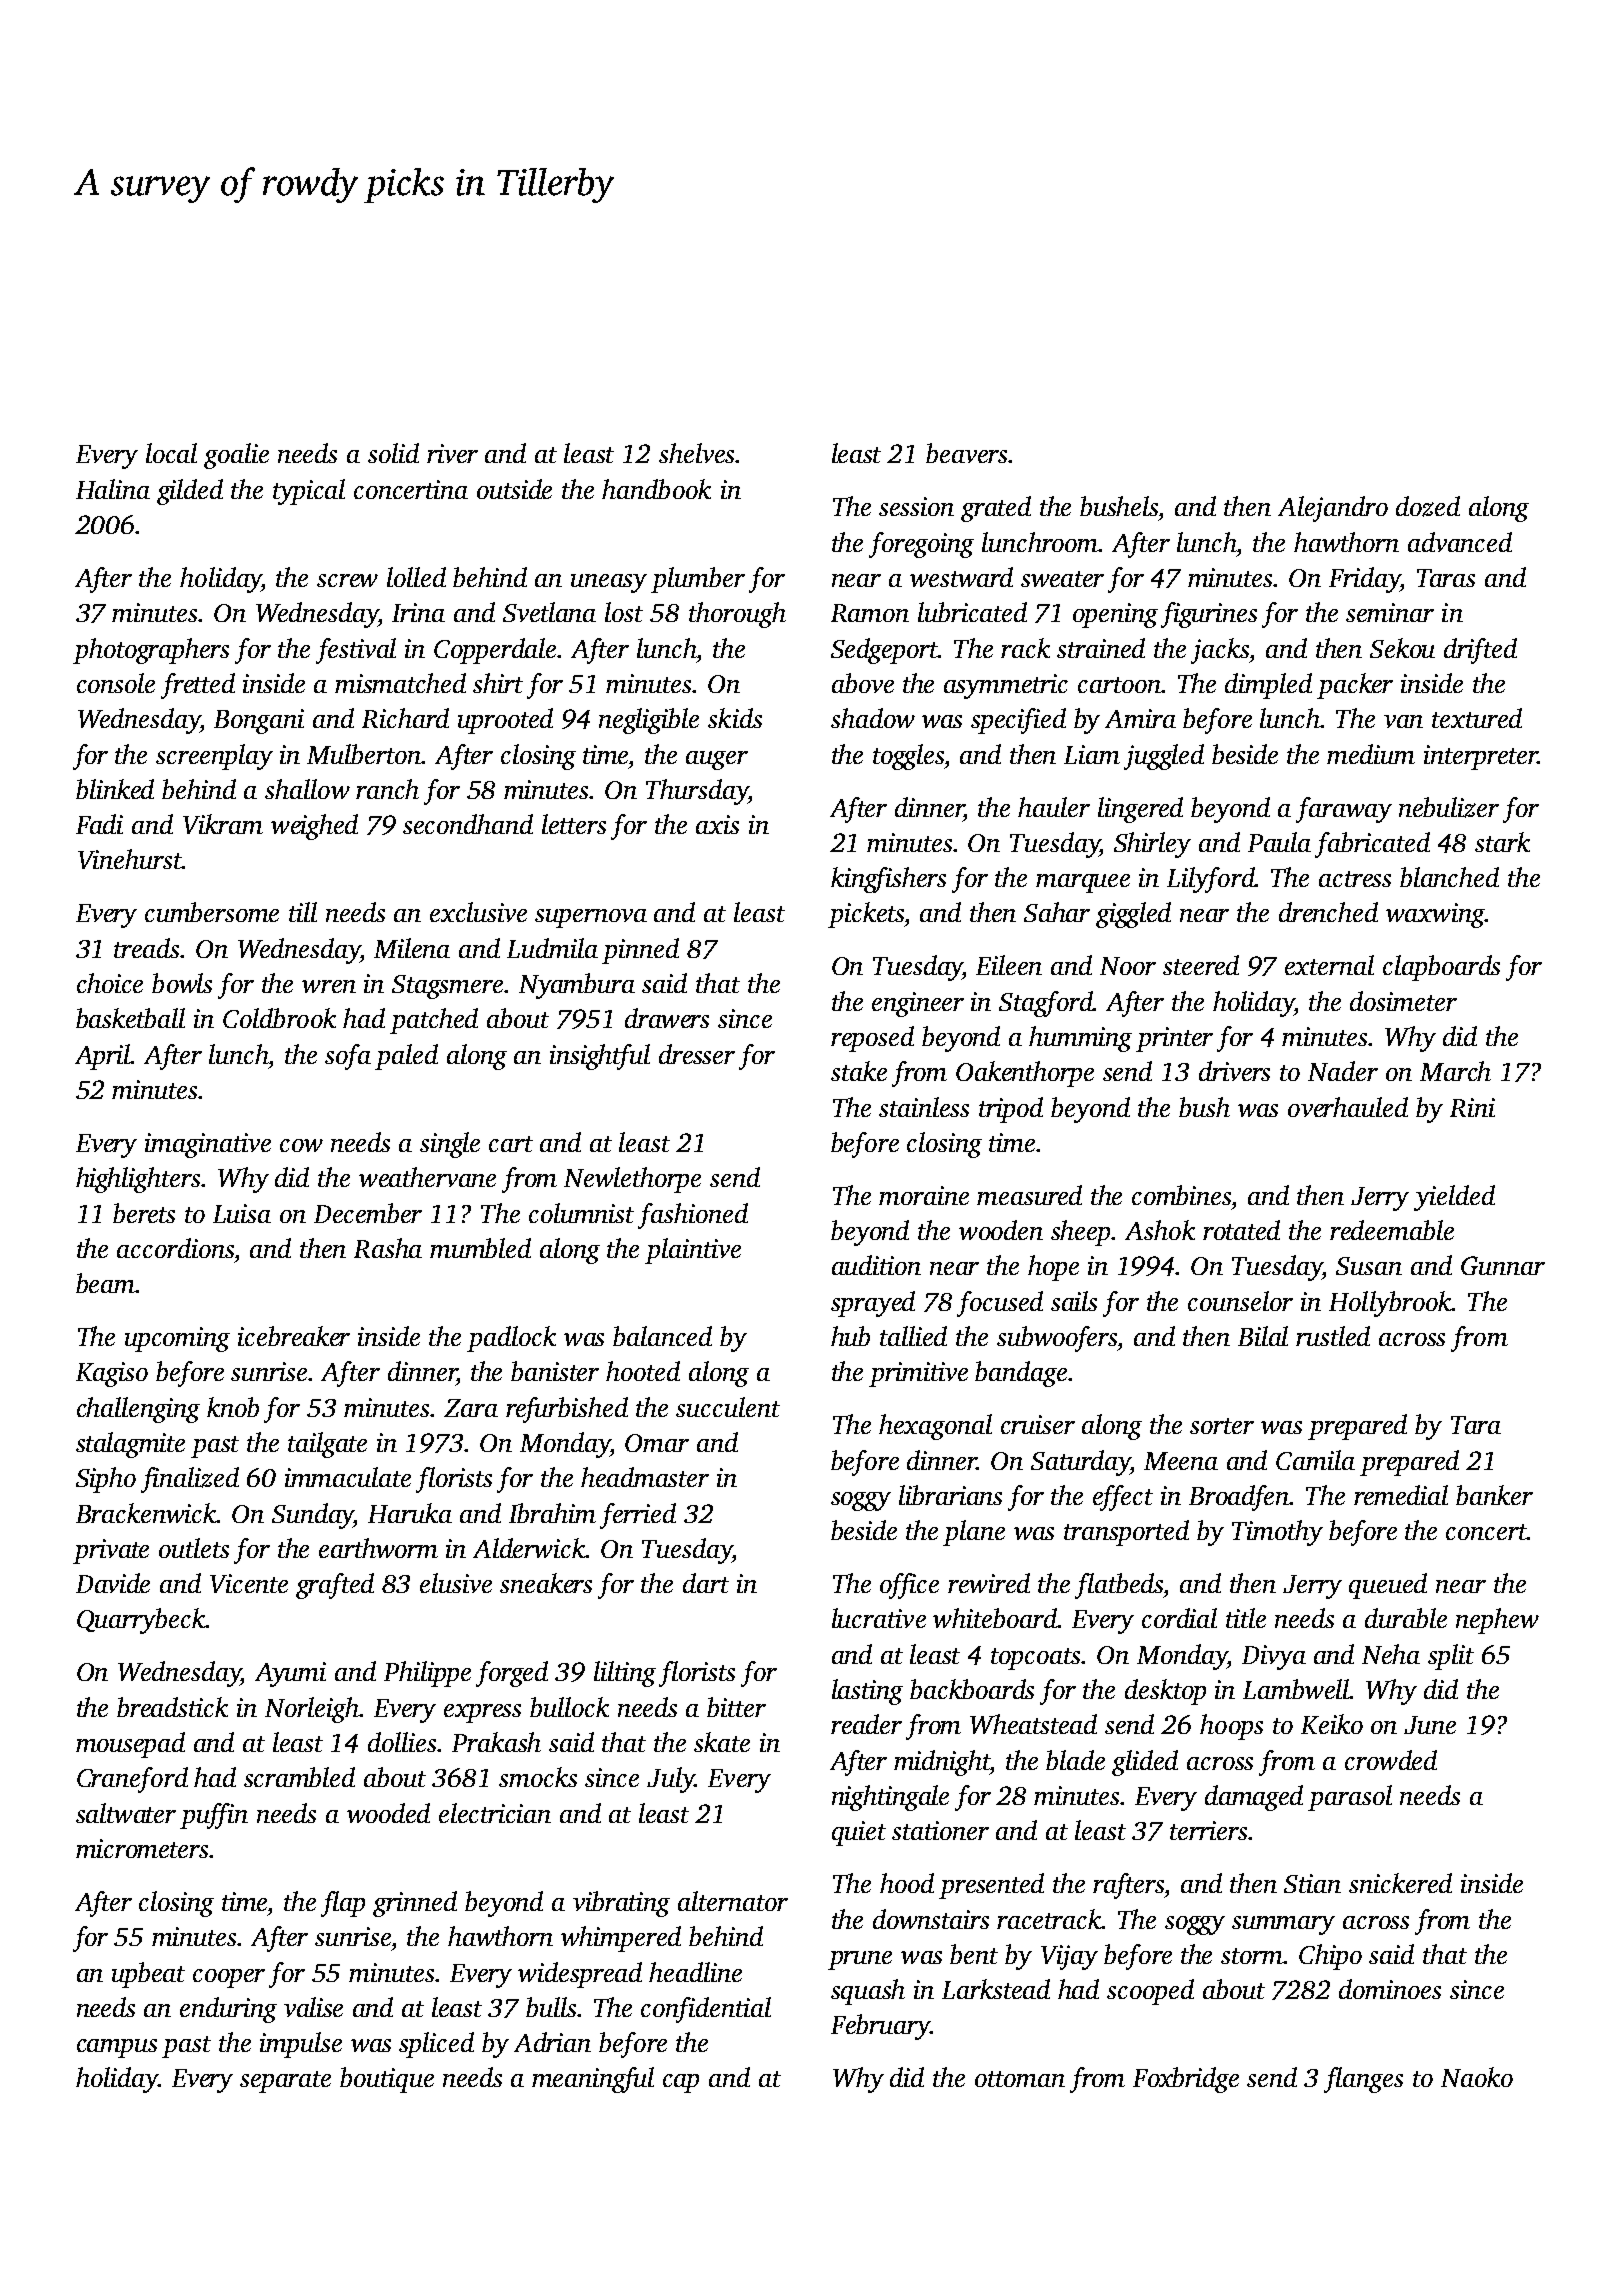 The height and width of the image is (2292, 1620). What do you see at coordinates (113, 489) in the image?
I see `Halina` at bounding box center [113, 489].
